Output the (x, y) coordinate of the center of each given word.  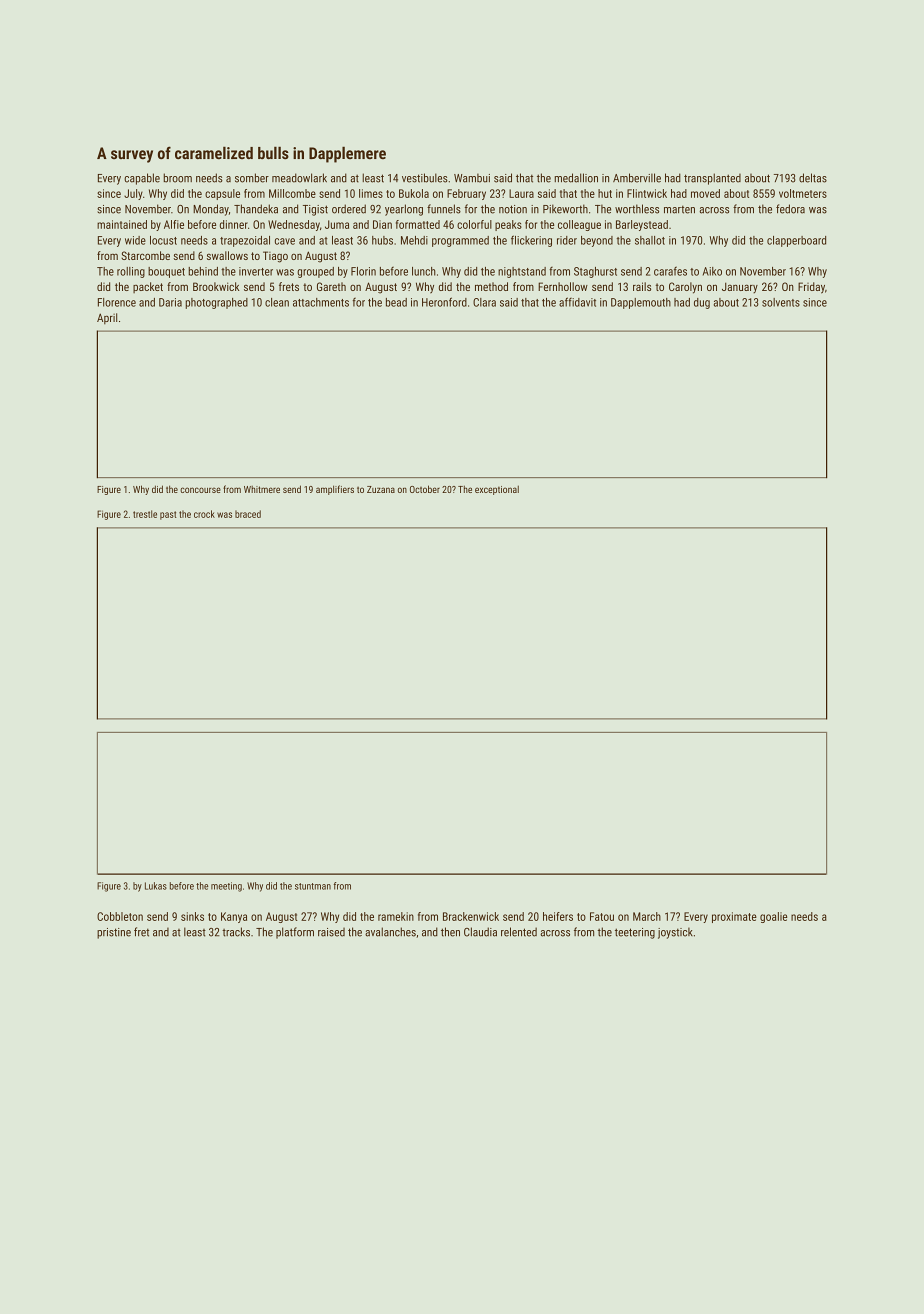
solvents (781, 302)
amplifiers (335, 490)
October (425, 489)
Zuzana (381, 489)
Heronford (444, 302)
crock (204, 514)
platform (295, 933)
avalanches (390, 932)
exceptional (497, 490)
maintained (122, 224)
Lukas (156, 886)
